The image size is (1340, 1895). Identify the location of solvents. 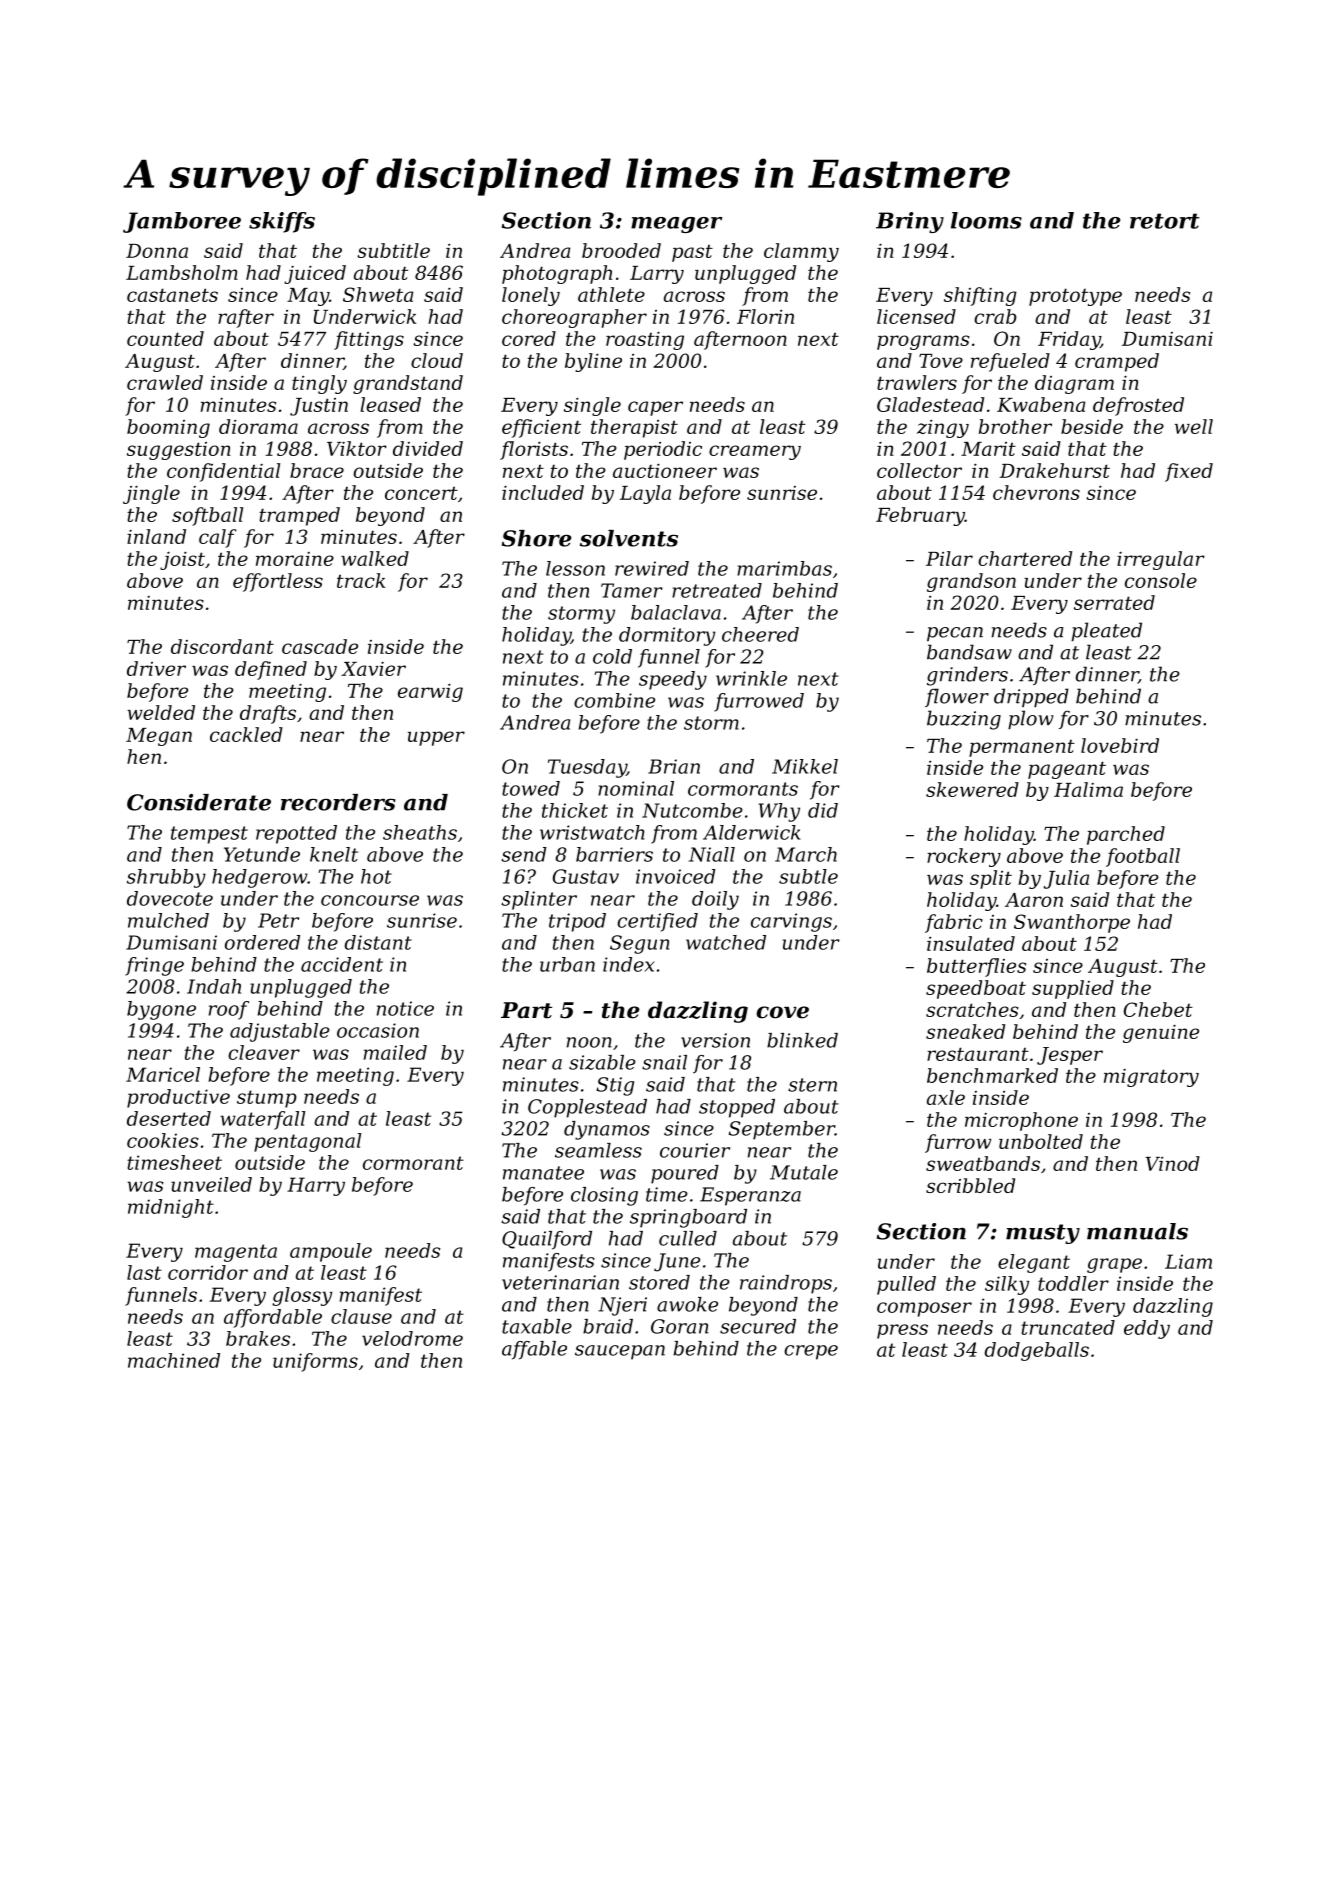
(629, 538).
